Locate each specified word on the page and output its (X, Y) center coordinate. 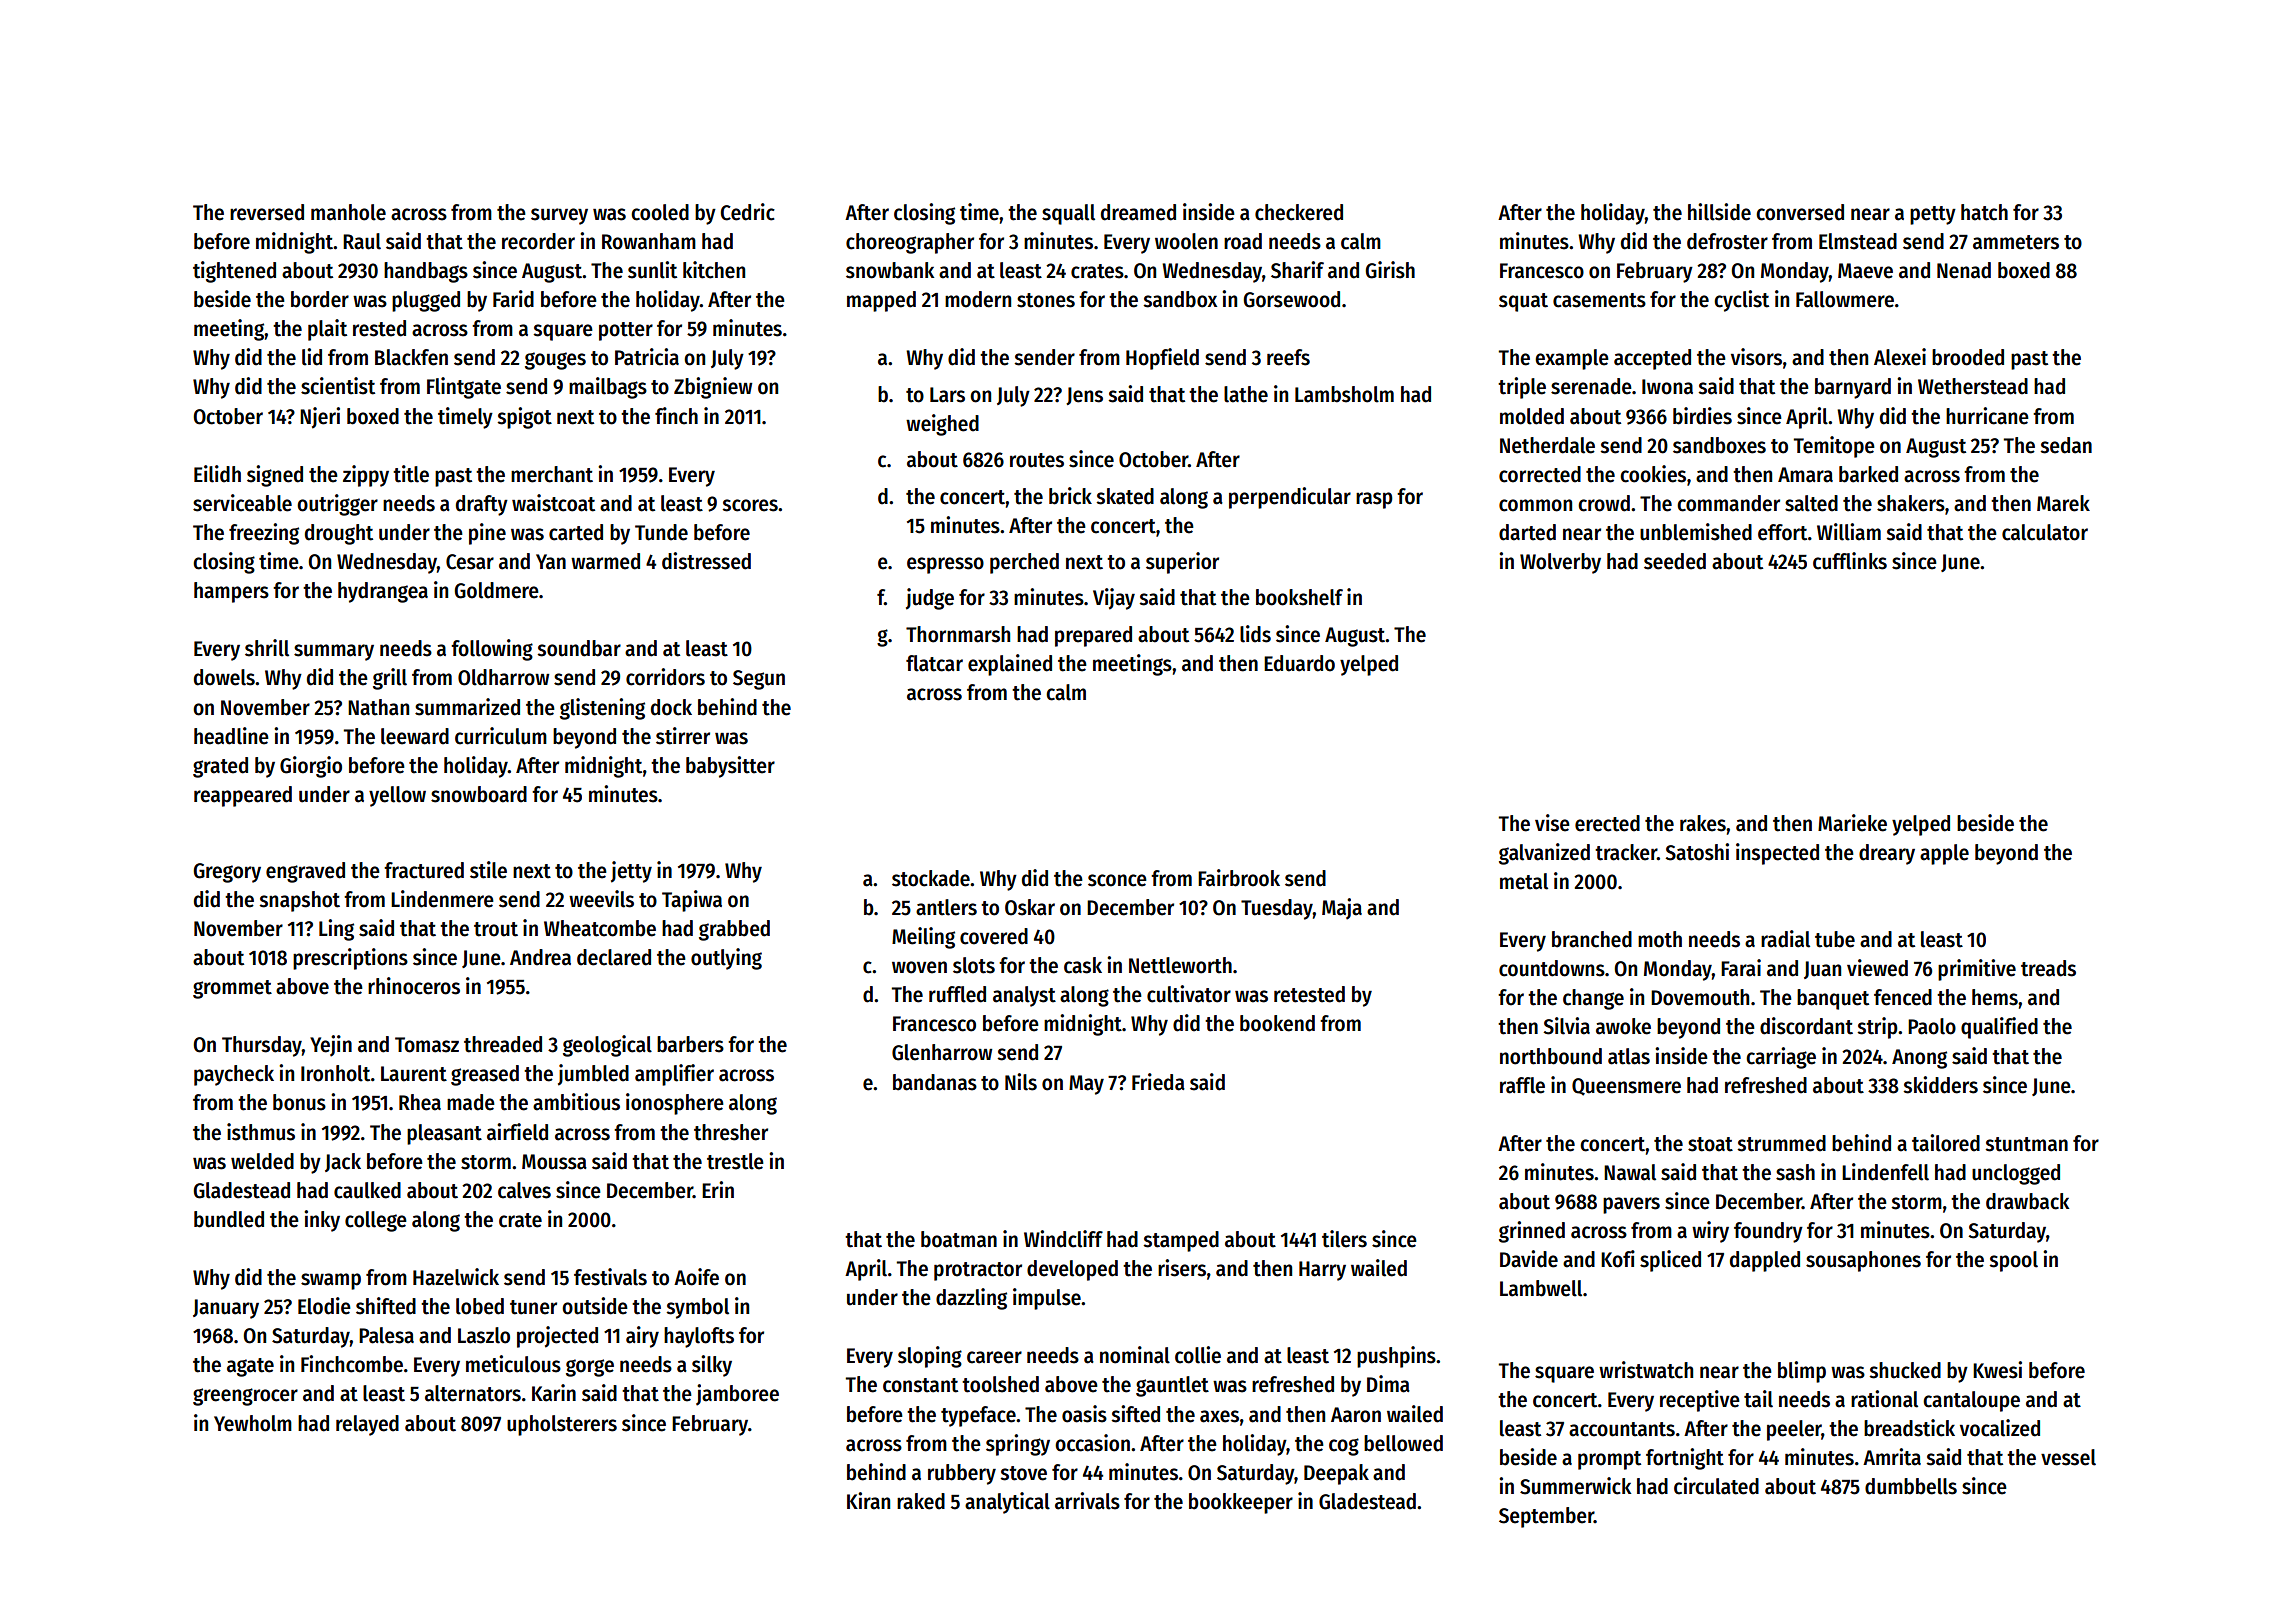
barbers (690, 1044)
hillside (1719, 212)
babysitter (730, 767)
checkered (1299, 212)
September (1546, 1517)
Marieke (1852, 823)
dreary (1887, 854)
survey (559, 216)
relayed (367, 1425)
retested (1309, 994)
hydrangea (383, 592)
